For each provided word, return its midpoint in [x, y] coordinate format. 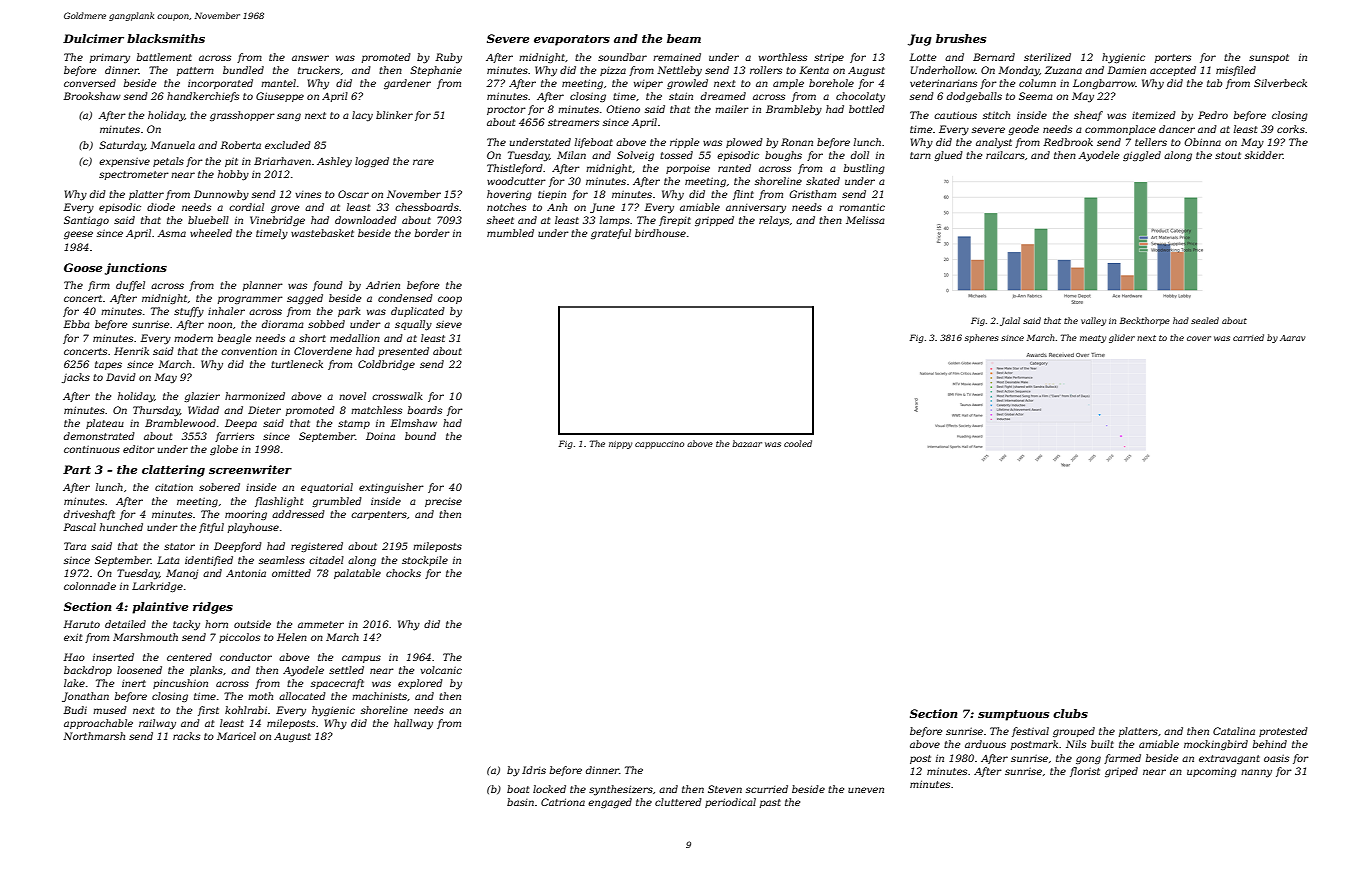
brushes [961, 38]
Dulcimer [93, 38]
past [770, 803]
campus [361, 659]
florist [1085, 772]
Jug [920, 40]
